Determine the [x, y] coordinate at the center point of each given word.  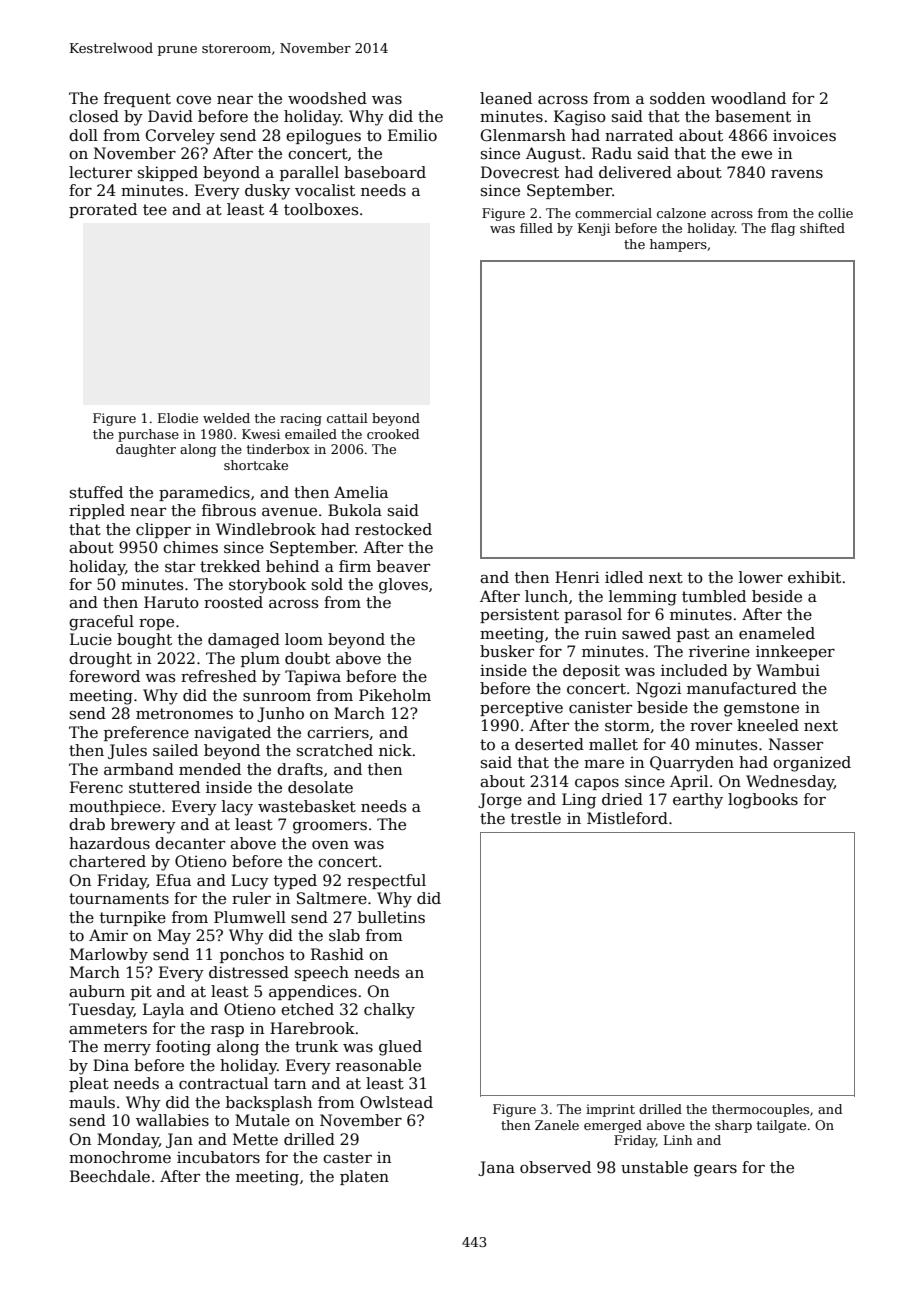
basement [753, 116]
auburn [97, 991]
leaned [506, 98]
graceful [101, 623]
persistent [519, 616]
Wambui [788, 670]
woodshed [327, 98]
